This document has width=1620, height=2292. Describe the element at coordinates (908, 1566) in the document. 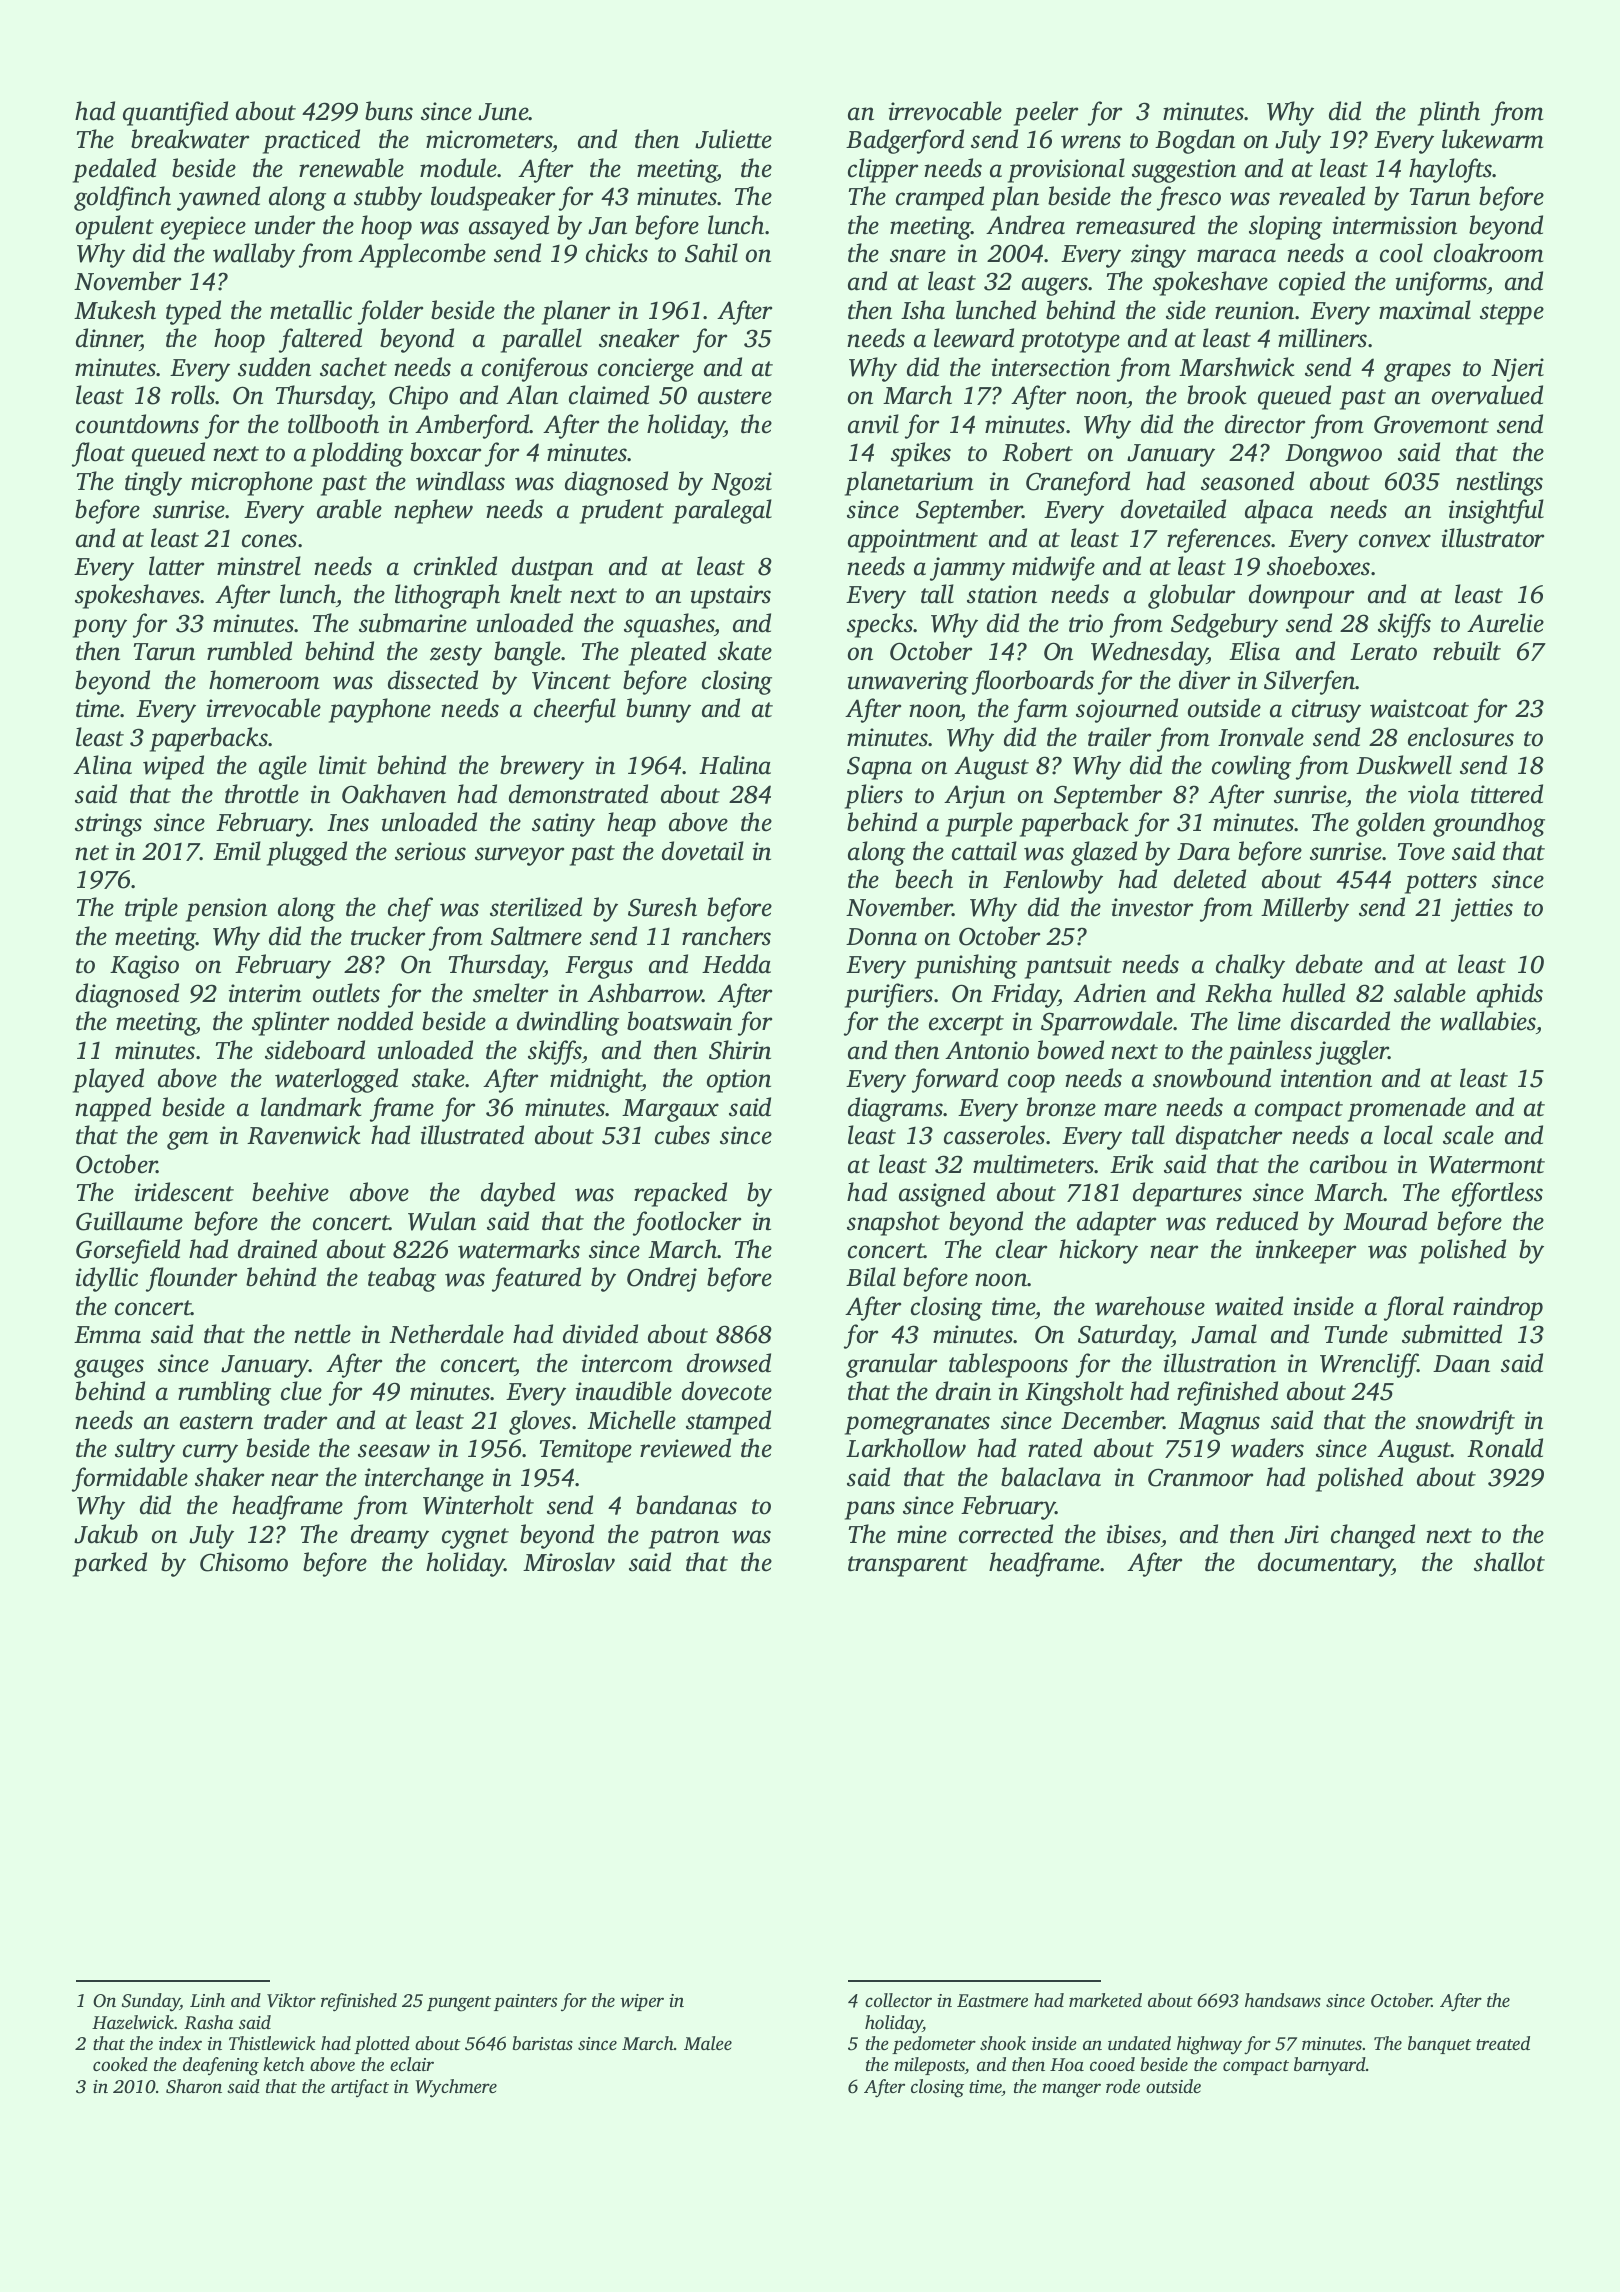

I see `transparent` at that location.
